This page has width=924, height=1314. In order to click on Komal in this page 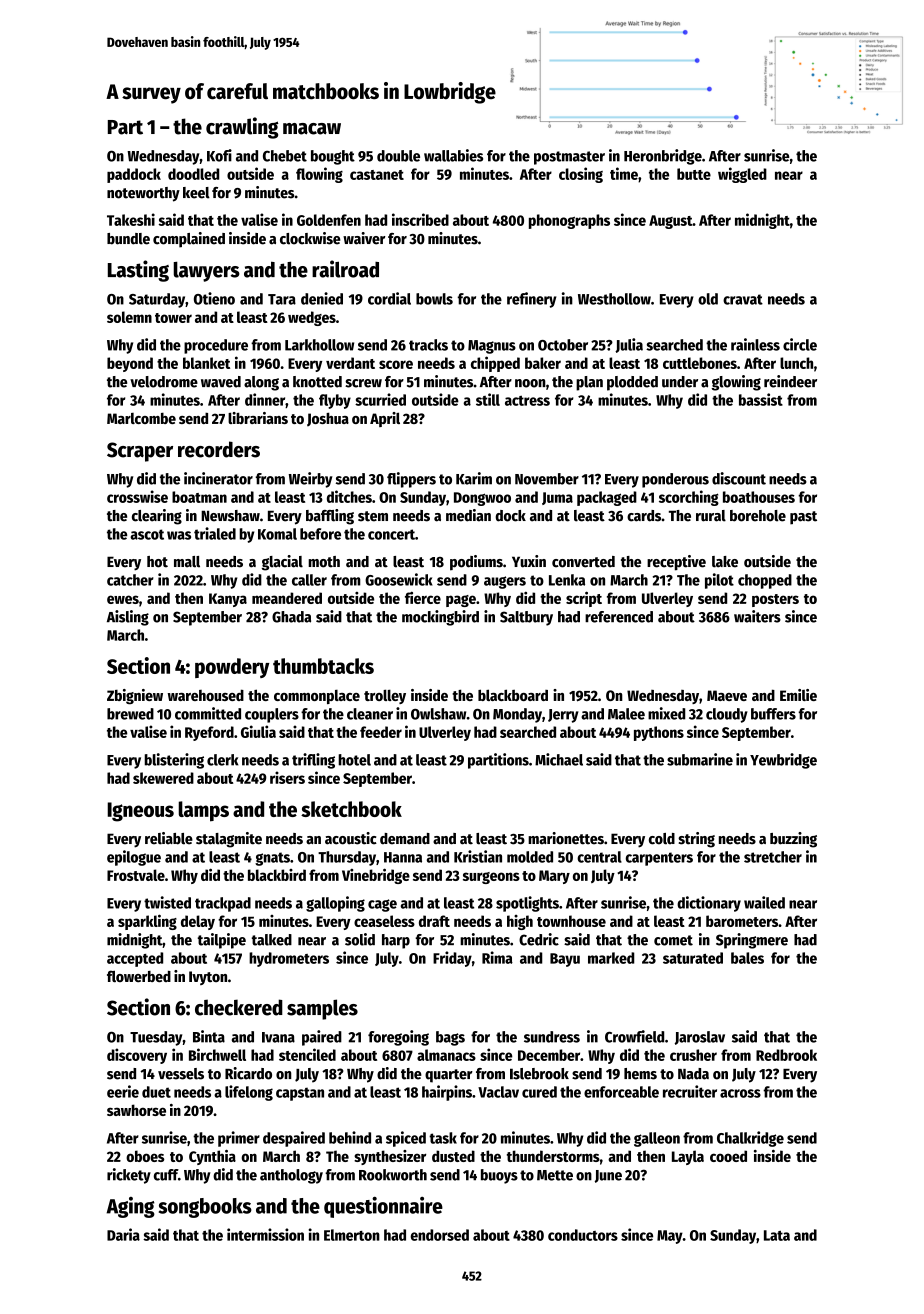, I will do `click(277, 534)`.
